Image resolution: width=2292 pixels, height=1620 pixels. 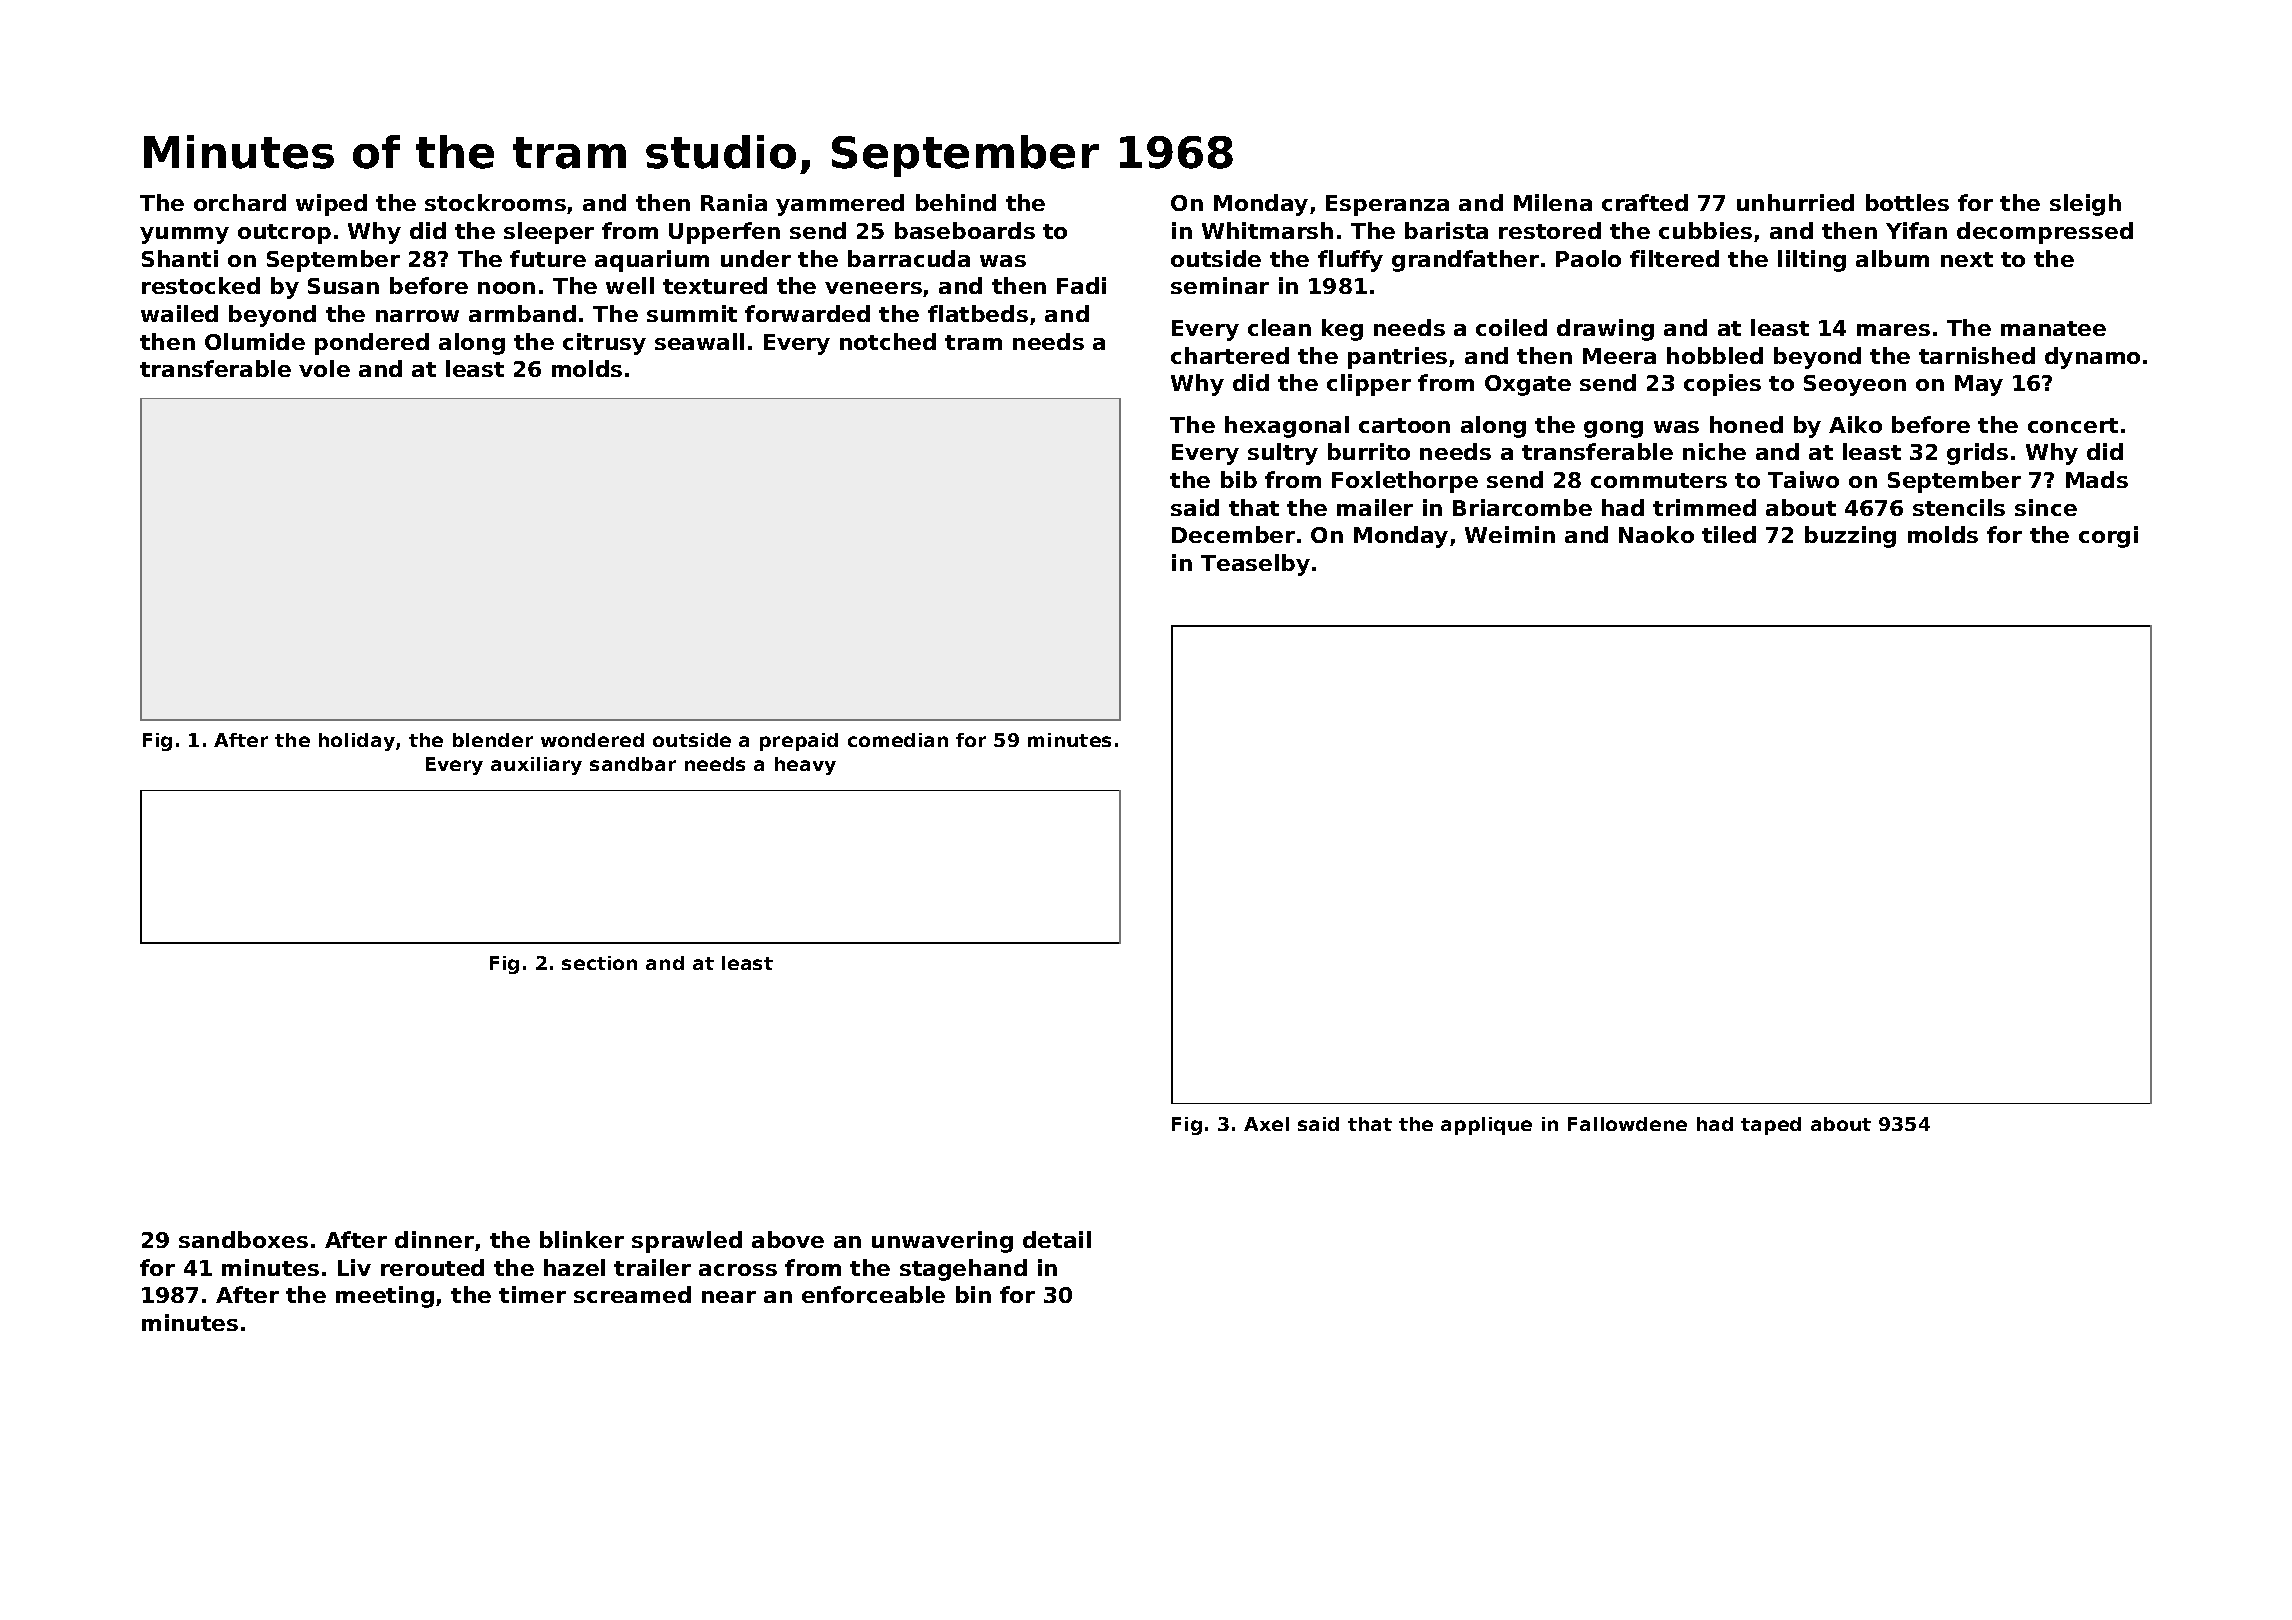 What do you see at coordinates (805, 766) in the screenshot?
I see `heavy` at bounding box center [805, 766].
